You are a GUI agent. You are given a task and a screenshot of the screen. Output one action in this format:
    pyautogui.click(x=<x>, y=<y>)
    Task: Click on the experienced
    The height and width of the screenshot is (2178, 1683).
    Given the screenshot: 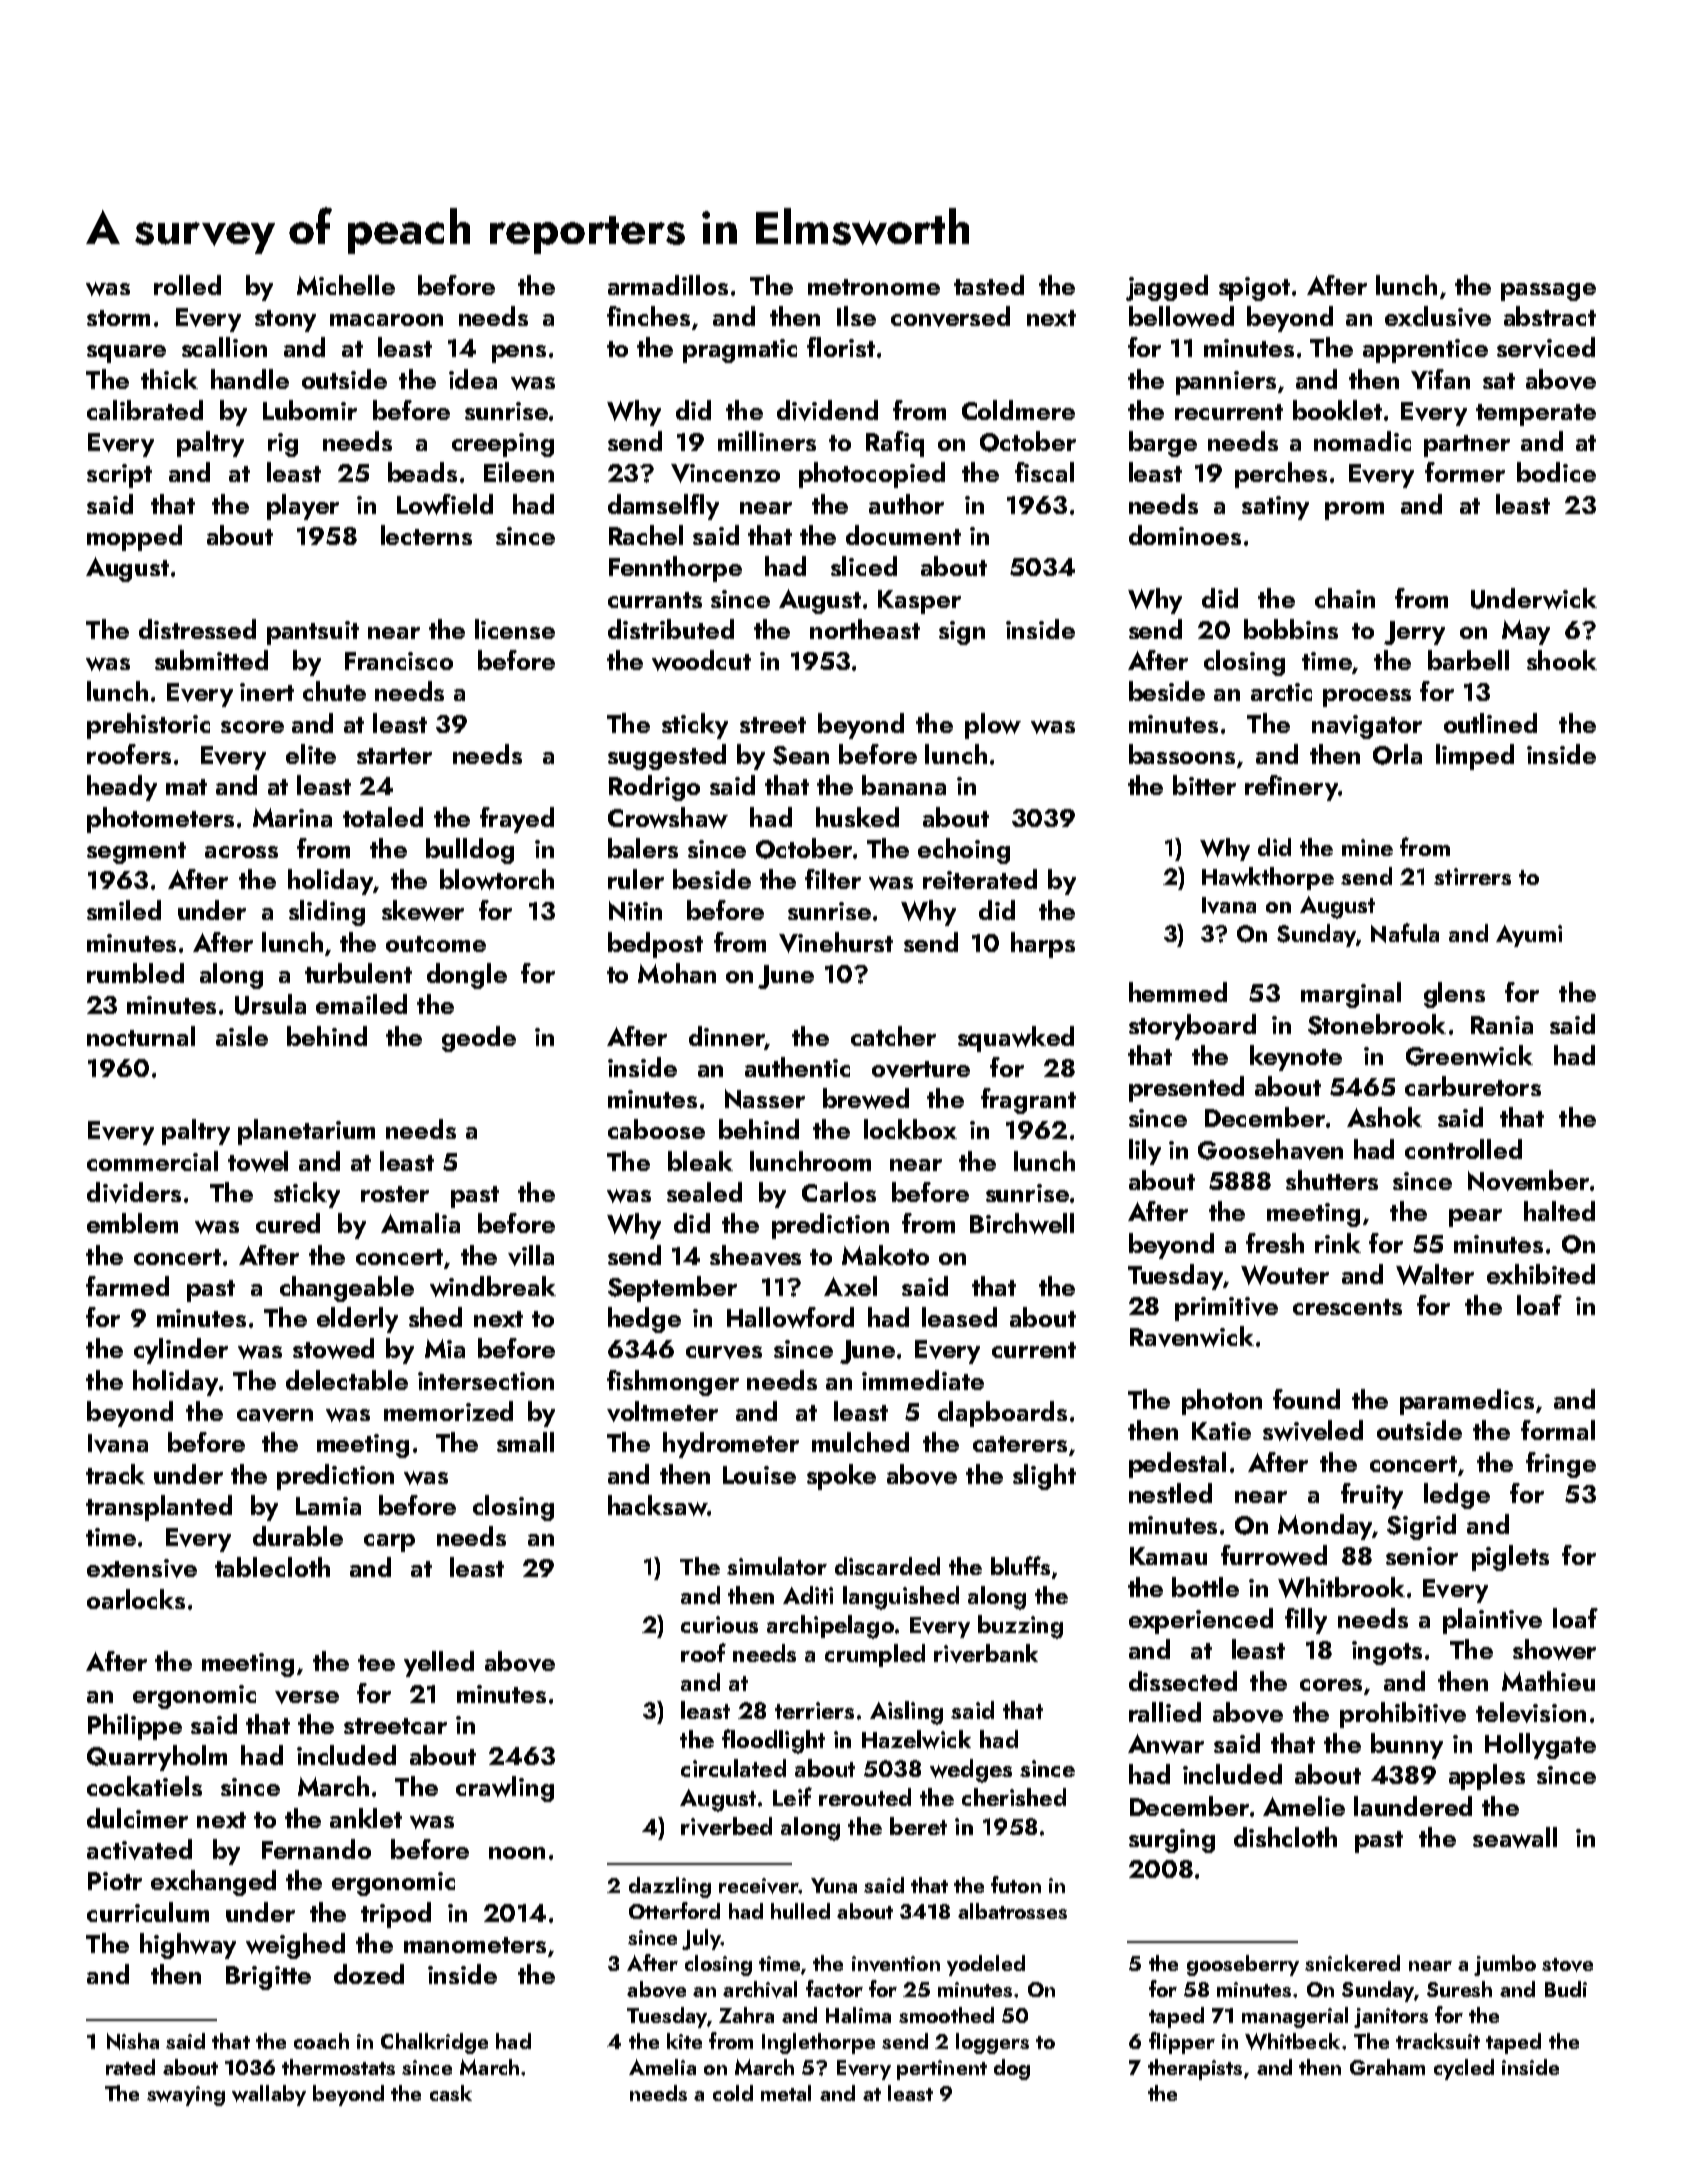 What is the action you would take?
    pyautogui.click(x=1201, y=1621)
